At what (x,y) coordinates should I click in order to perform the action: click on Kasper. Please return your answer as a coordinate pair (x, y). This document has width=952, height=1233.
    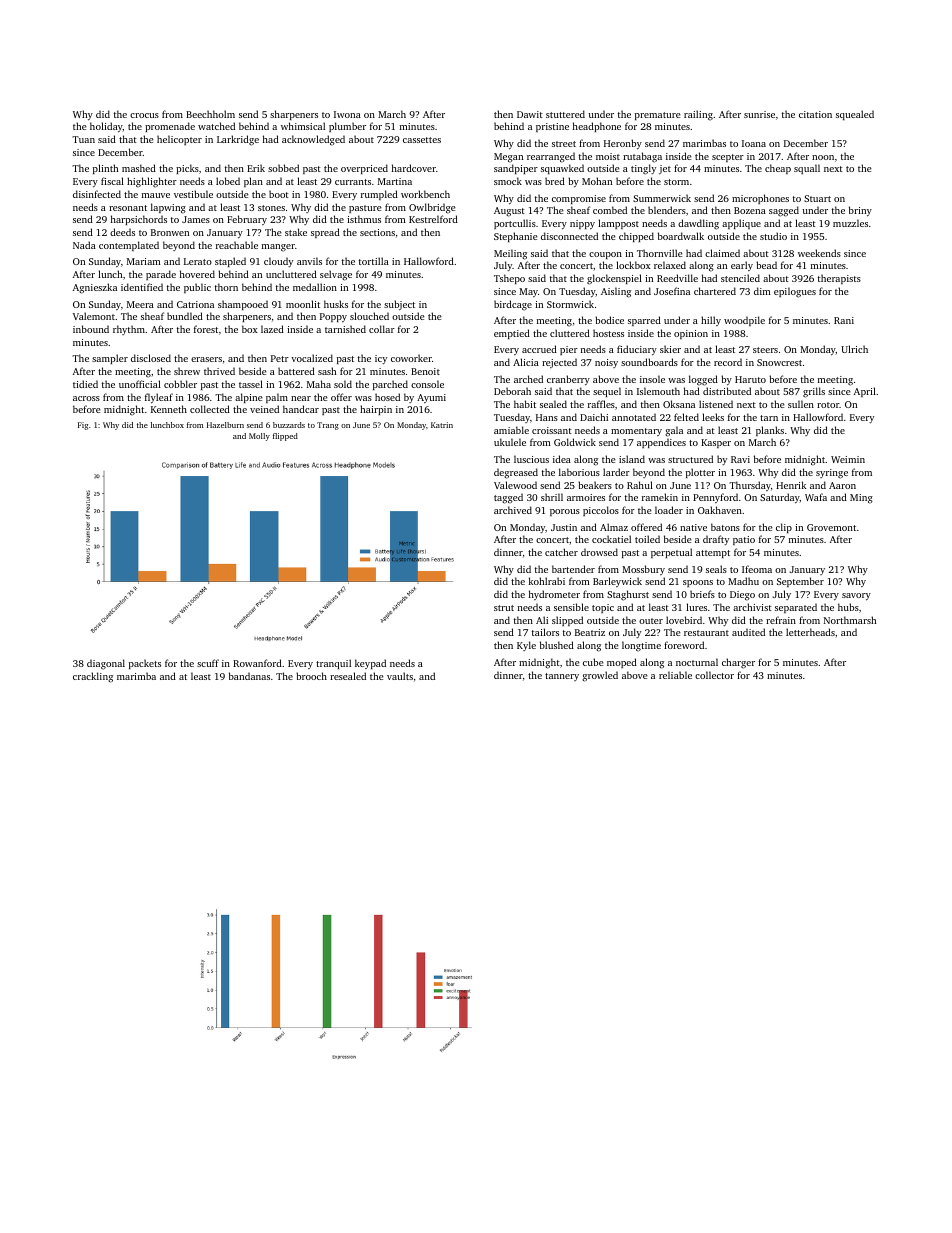
    Looking at the image, I should click on (716, 443).
